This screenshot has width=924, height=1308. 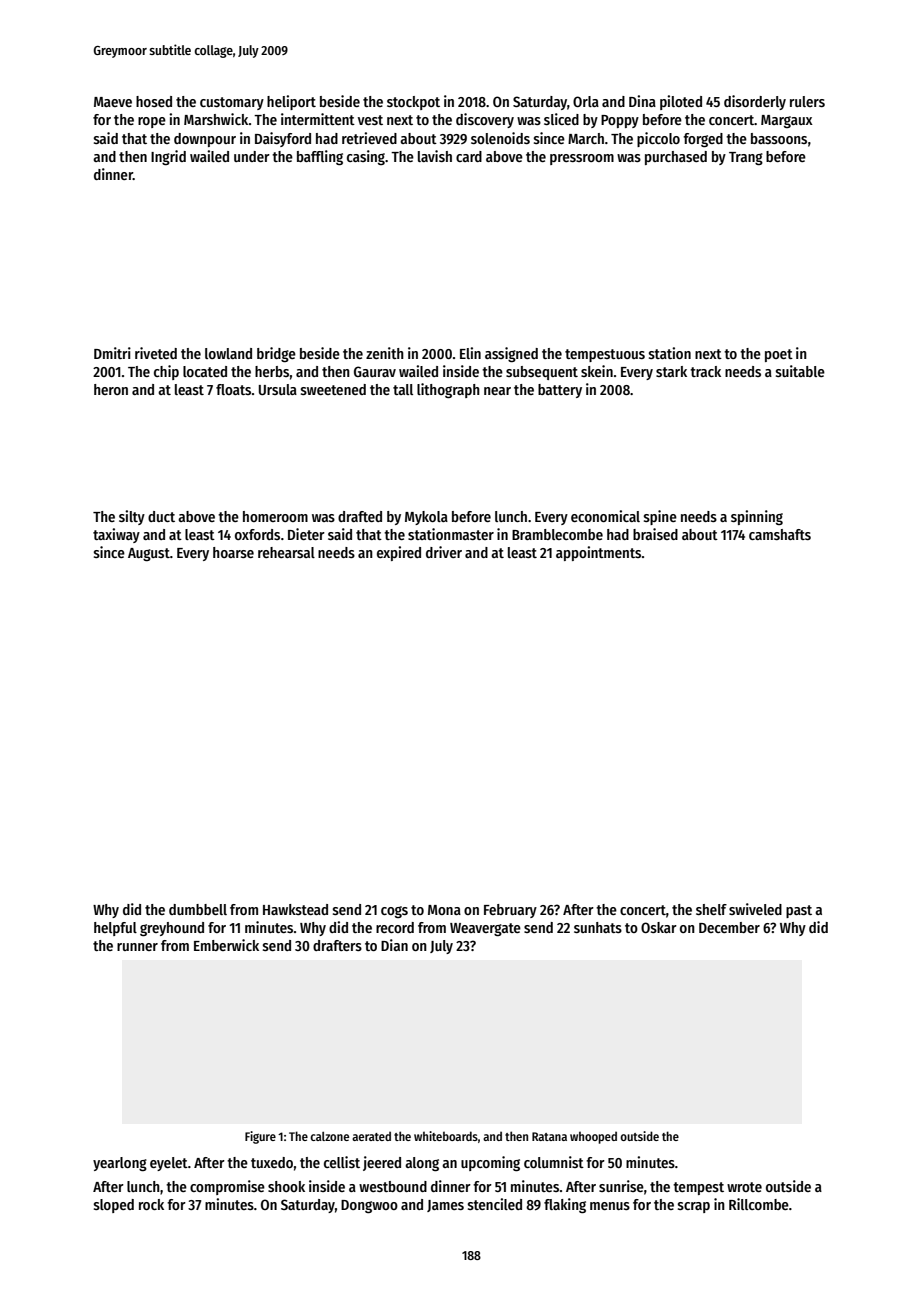 I want to click on assigned, so click(x=511, y=354).
